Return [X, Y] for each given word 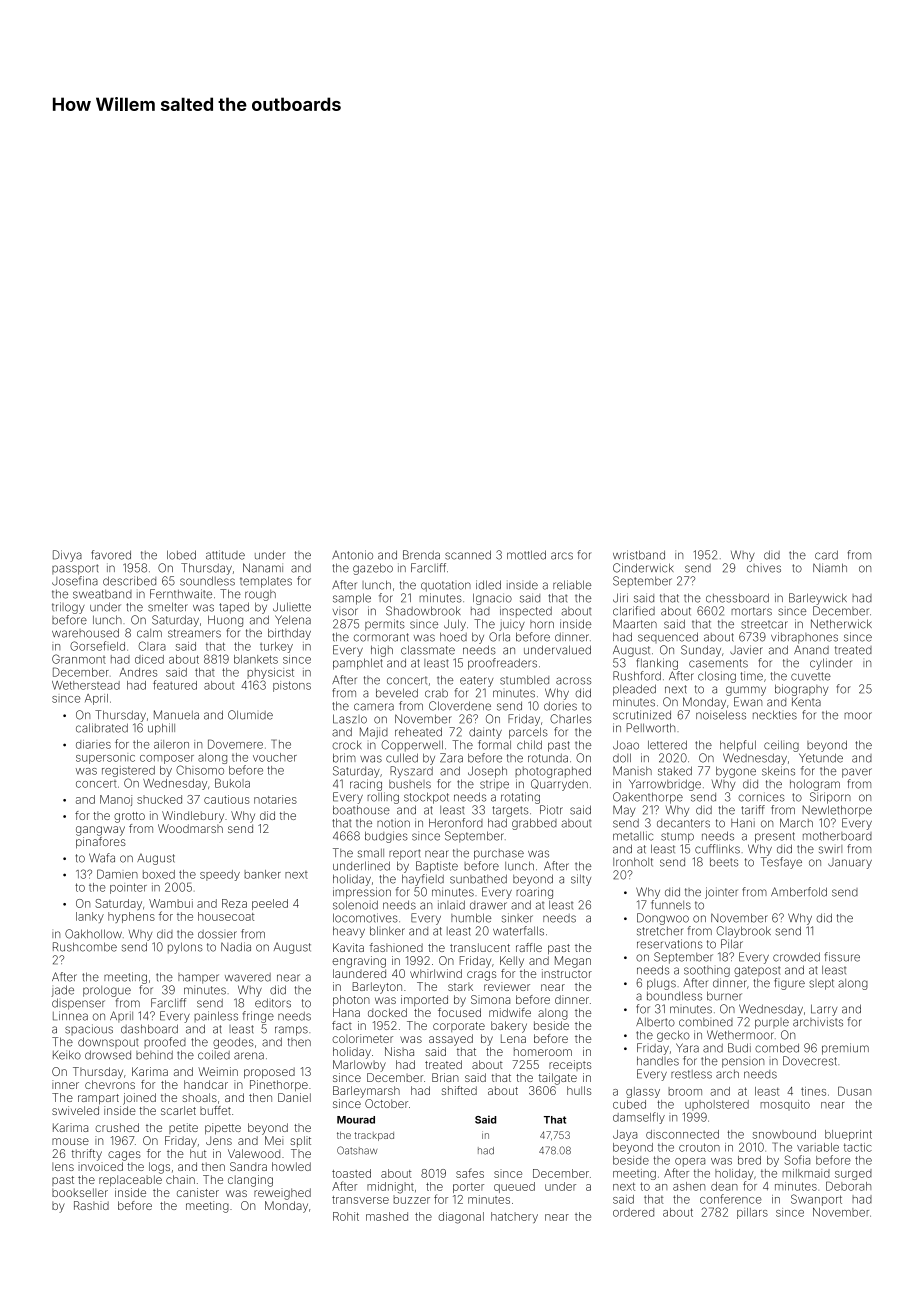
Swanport [816, 1200]
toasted [351, 1173]
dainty [485, 733]
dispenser [78, 1004]
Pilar [732, 944]
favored [111, 555]
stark [460, 986]
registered [128, 771]
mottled [526, 555]
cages [124, 1156]
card [826, 555]
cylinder [831, 664]
